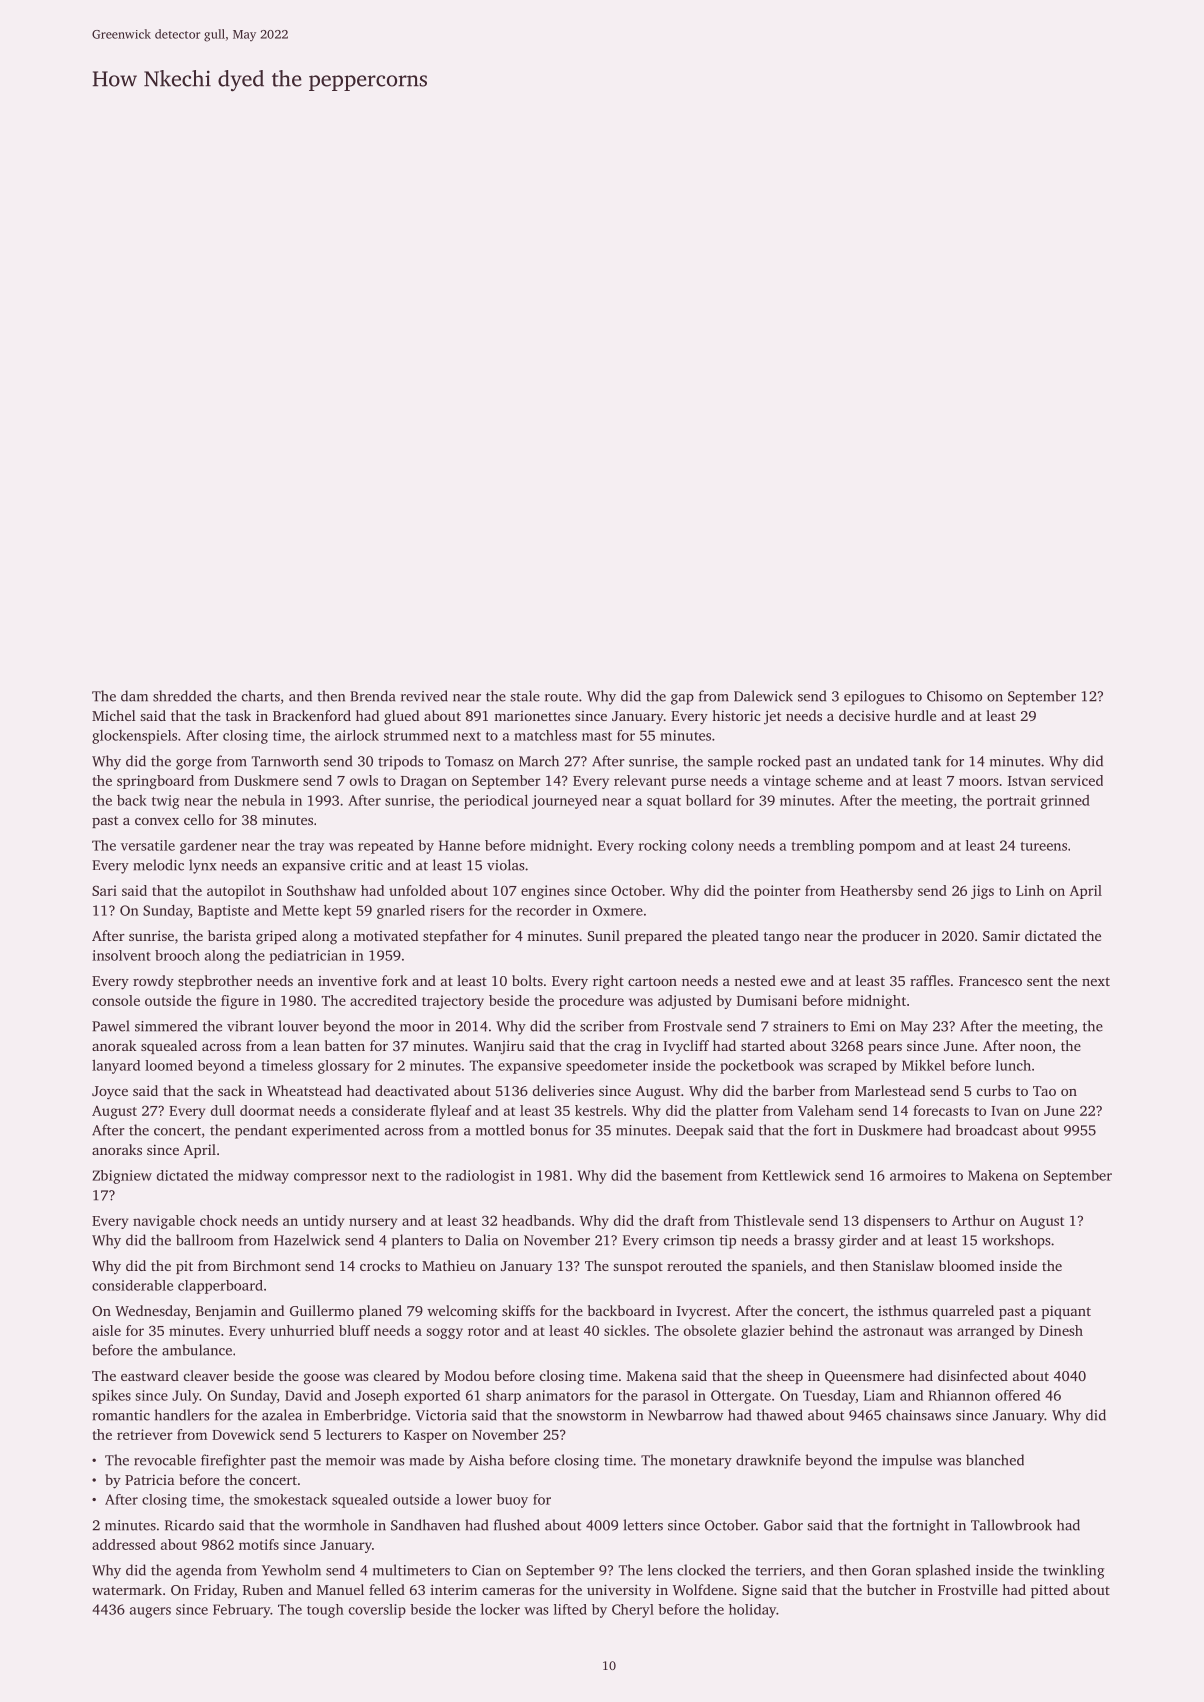 This page has width=1204, height=1702. I want to click on Ivycliff, so click(686, 1047).
